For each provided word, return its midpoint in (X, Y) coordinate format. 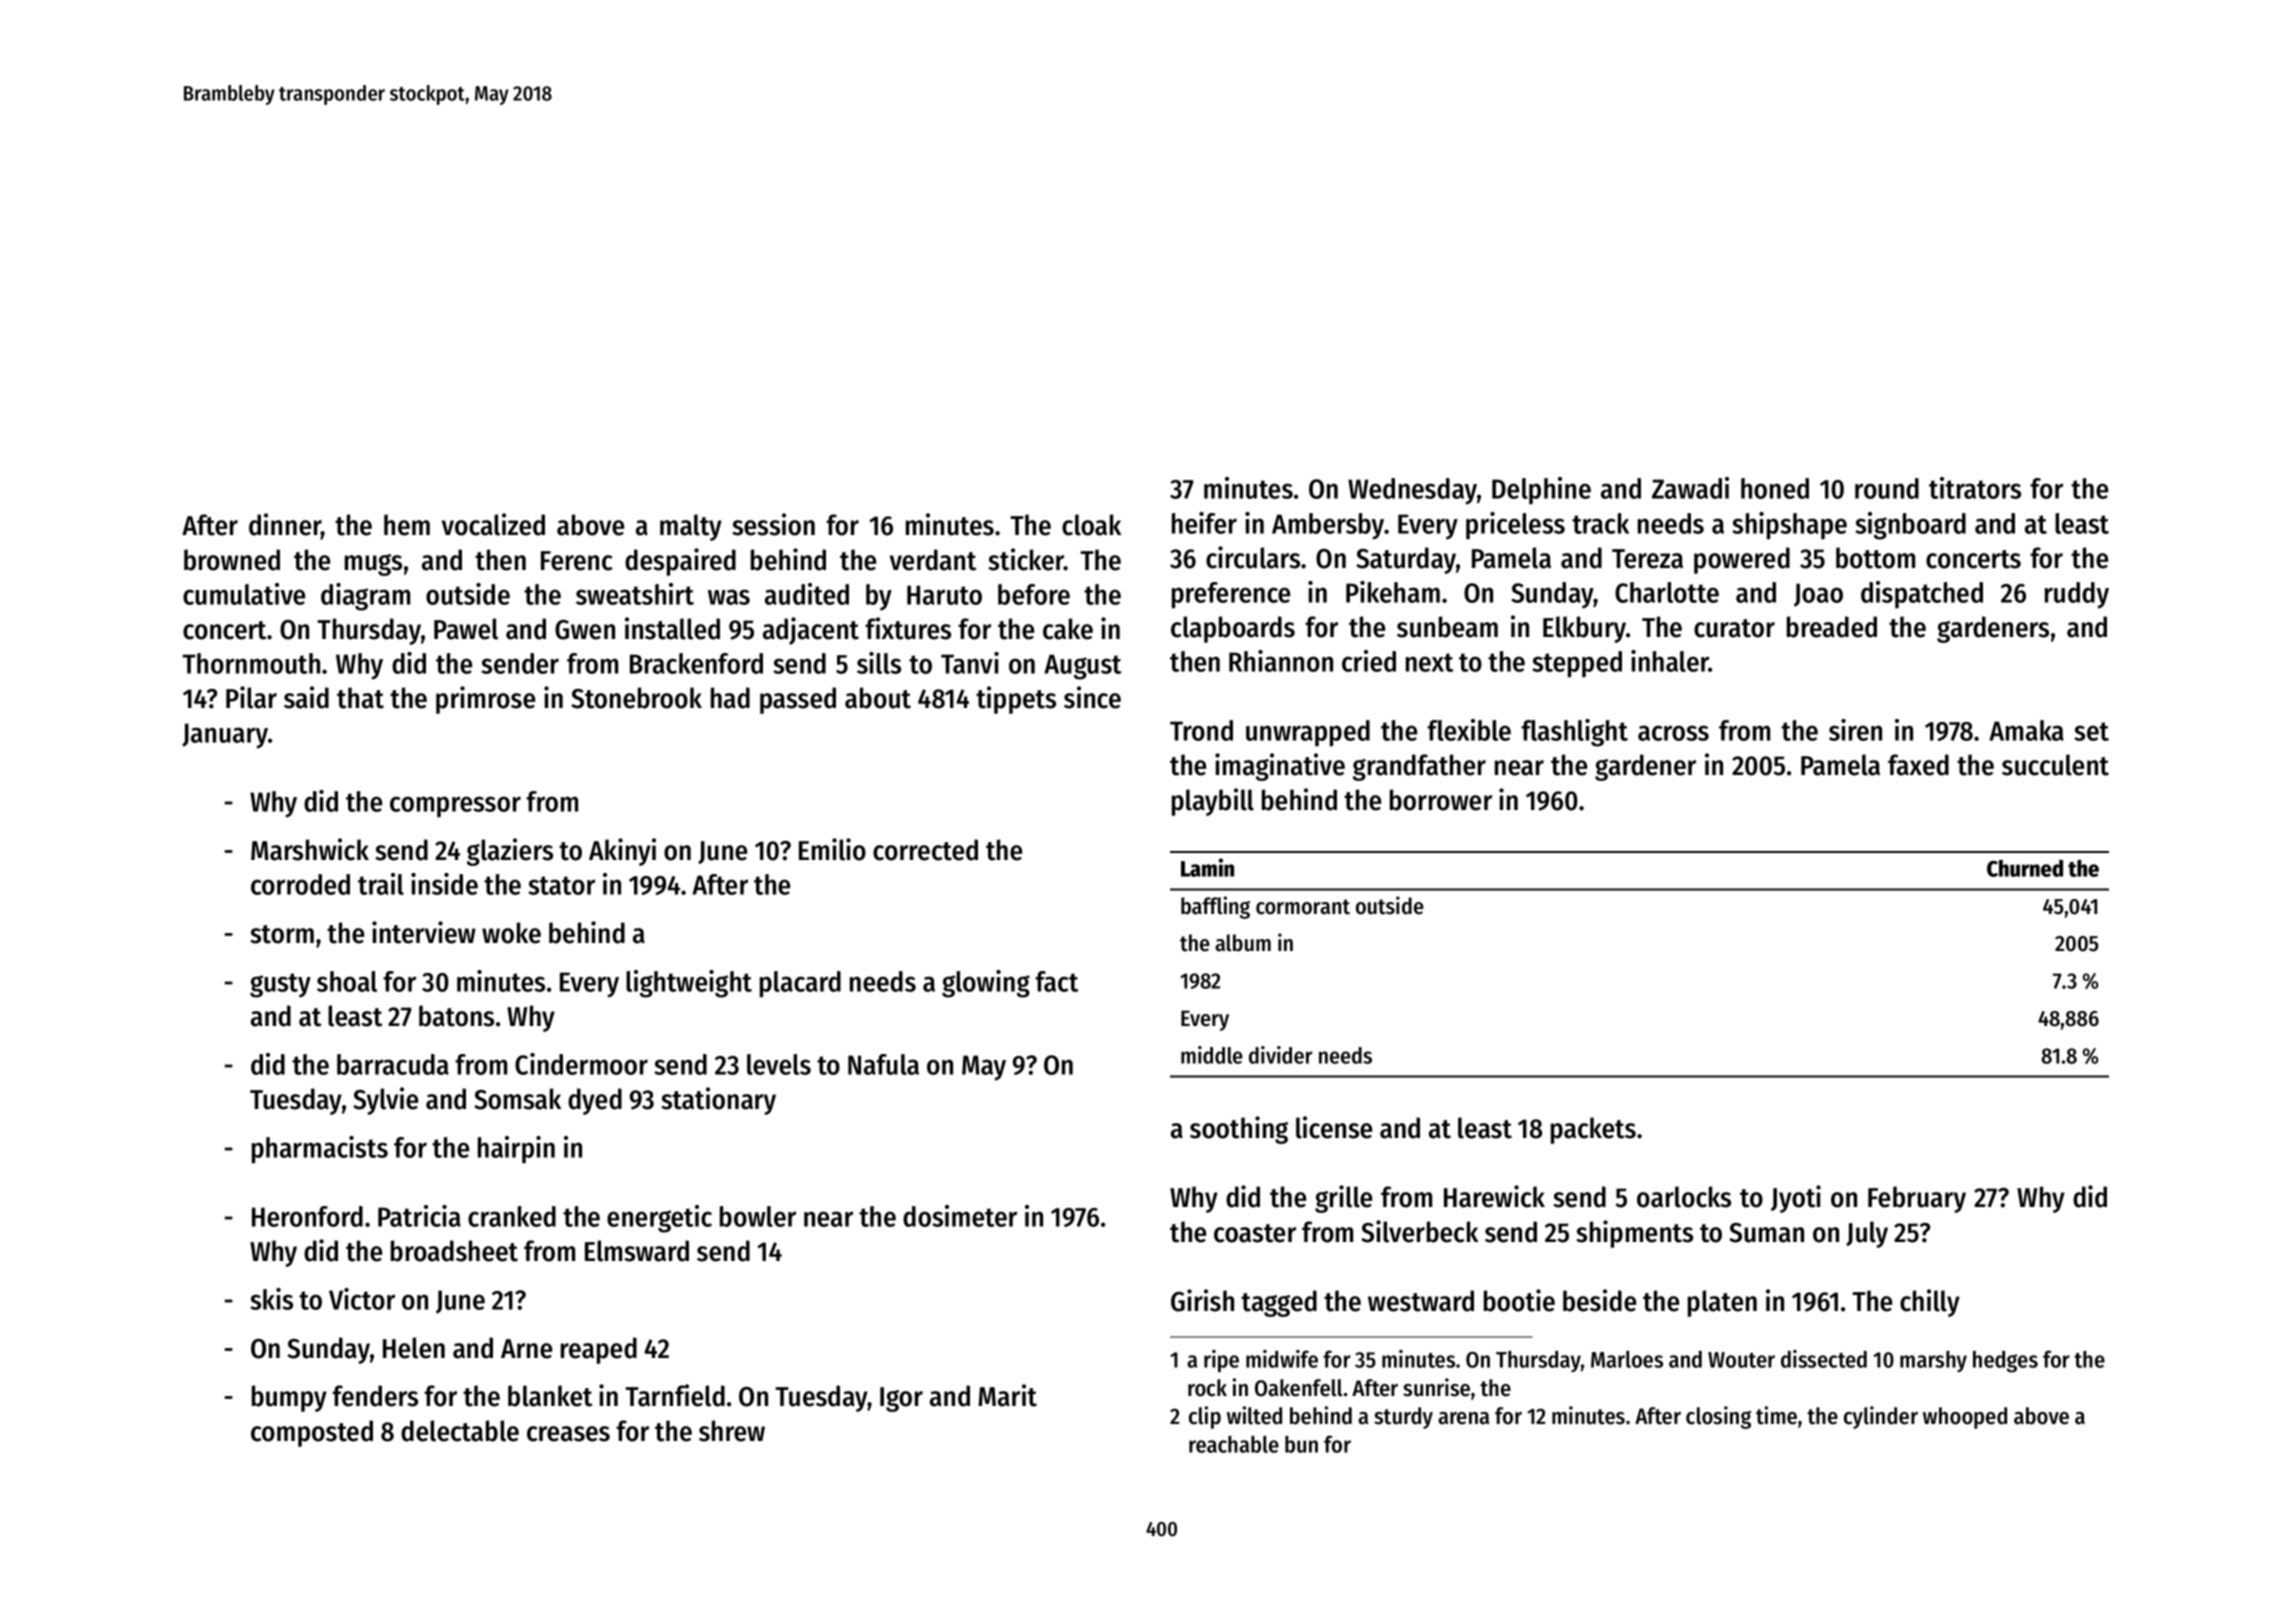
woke (511, 933)
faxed (1918, 765)
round (1887, 488)
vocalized (493, 524)
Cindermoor (581, 1064)
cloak (1091, 525)
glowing (986, 984)
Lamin (1207, 867)
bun (1301, 1444)
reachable (1234, 1444)
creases (568, 1434)
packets (1593, 1130)
